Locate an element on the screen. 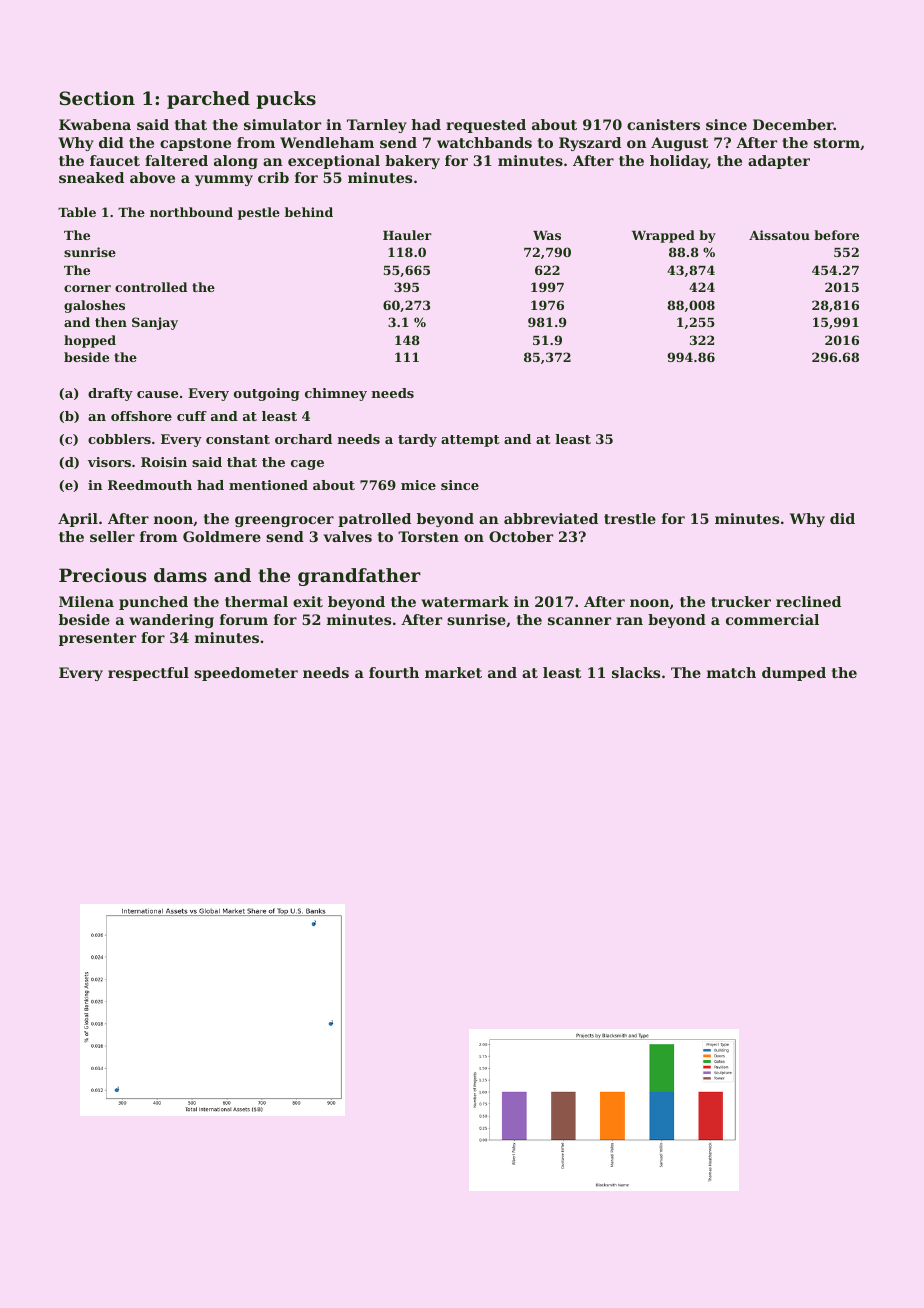 The width and height of the screenshot is (924, 1308). Hauler is located at coordinates (407, 235).
